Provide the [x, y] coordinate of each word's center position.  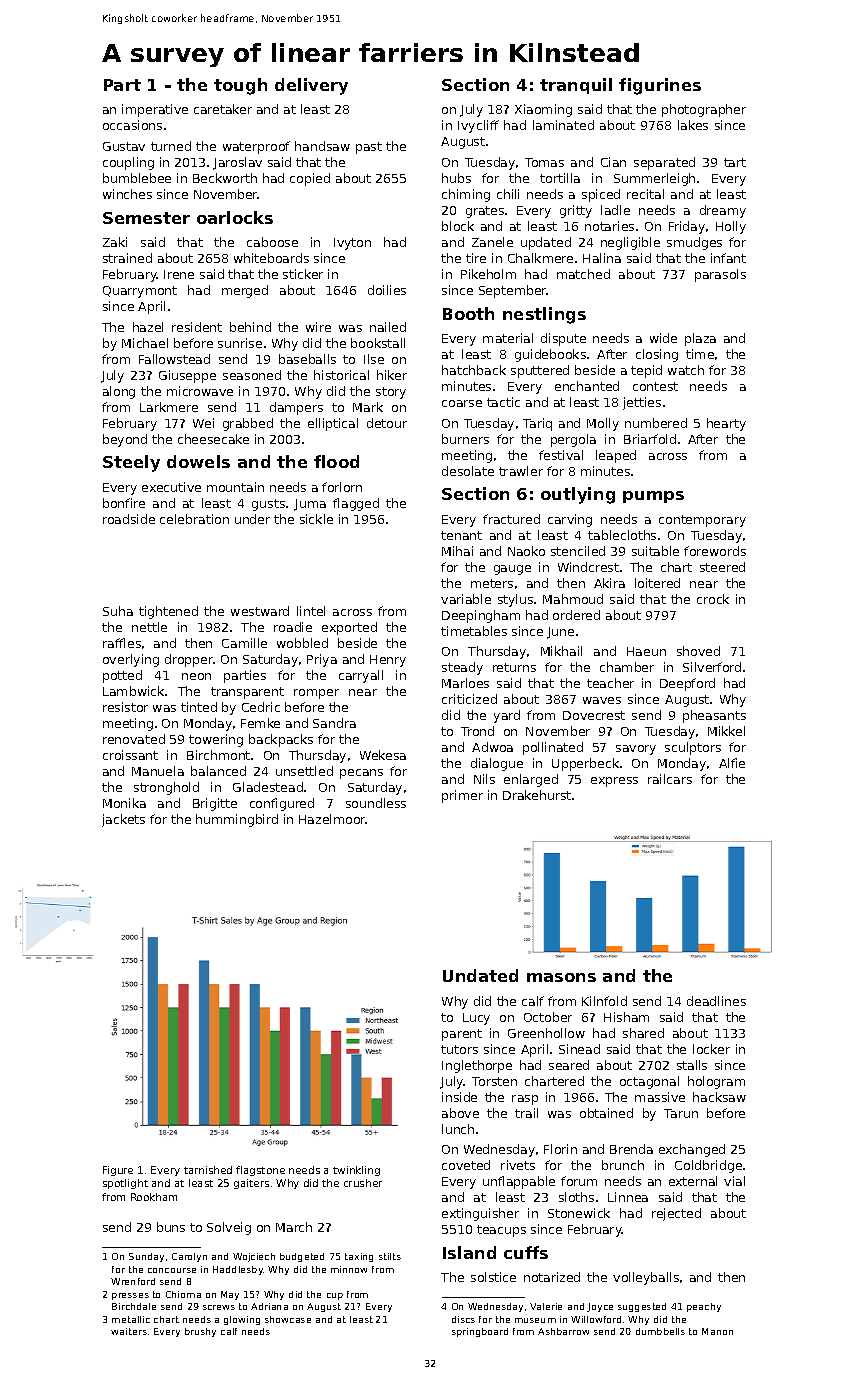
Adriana [269, 1306]
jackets [123, 820]
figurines [660, 86]
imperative [155, 110]
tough [240, 86]
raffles [122, 643]
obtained [606, 1113]
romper [316, 694]
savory [636, 750]
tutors [459, 1049]
